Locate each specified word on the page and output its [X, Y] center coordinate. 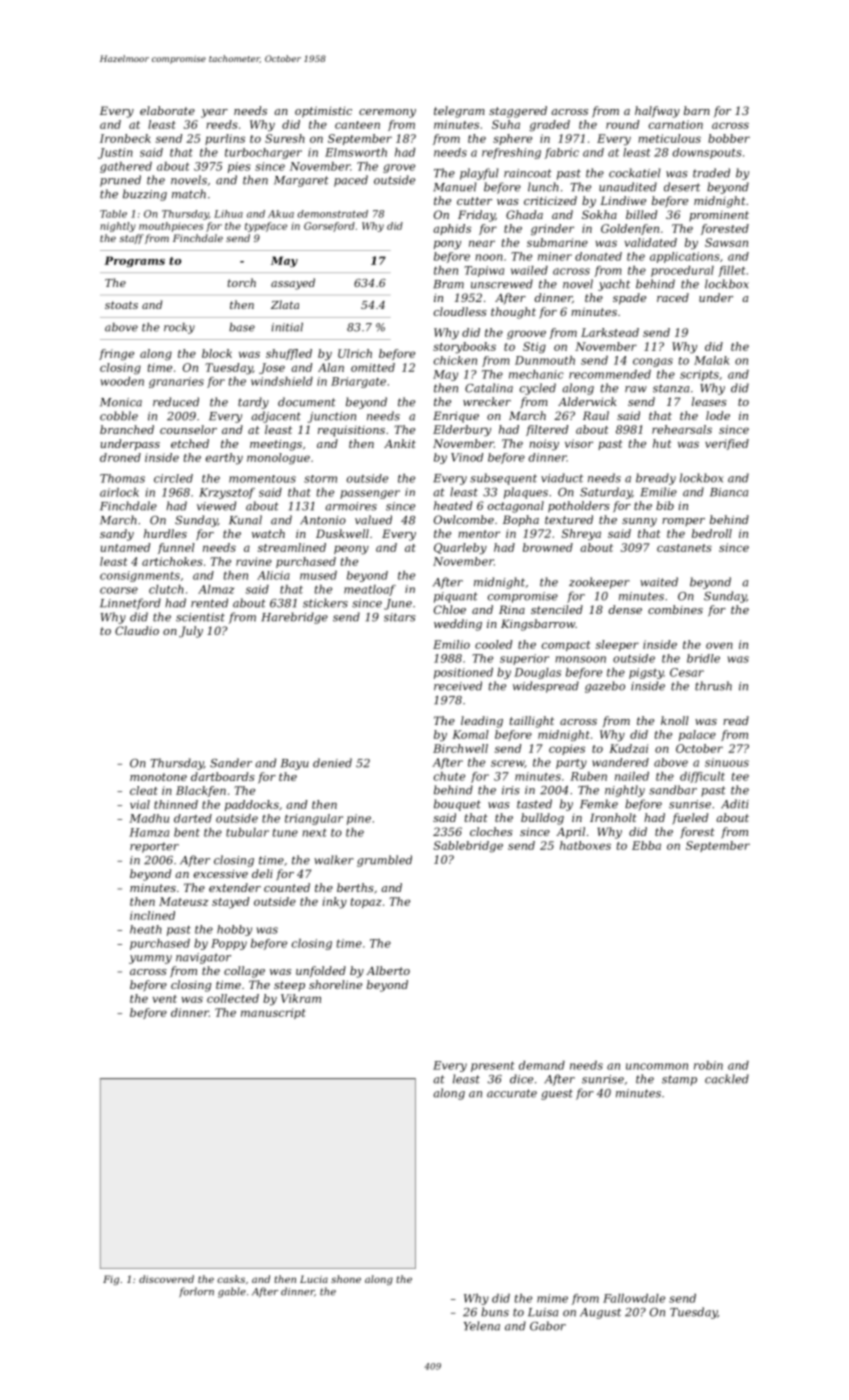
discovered [166, 1279]
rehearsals [682, 429]
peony [351, 550]
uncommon [657, 1066]
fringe [116, 355]
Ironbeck [125, 138]
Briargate [358, 382]
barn [697, 110]
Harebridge [294, 618]
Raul [596, 415]
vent [165, 999]
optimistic [323, 112]
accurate [512, 1093]
